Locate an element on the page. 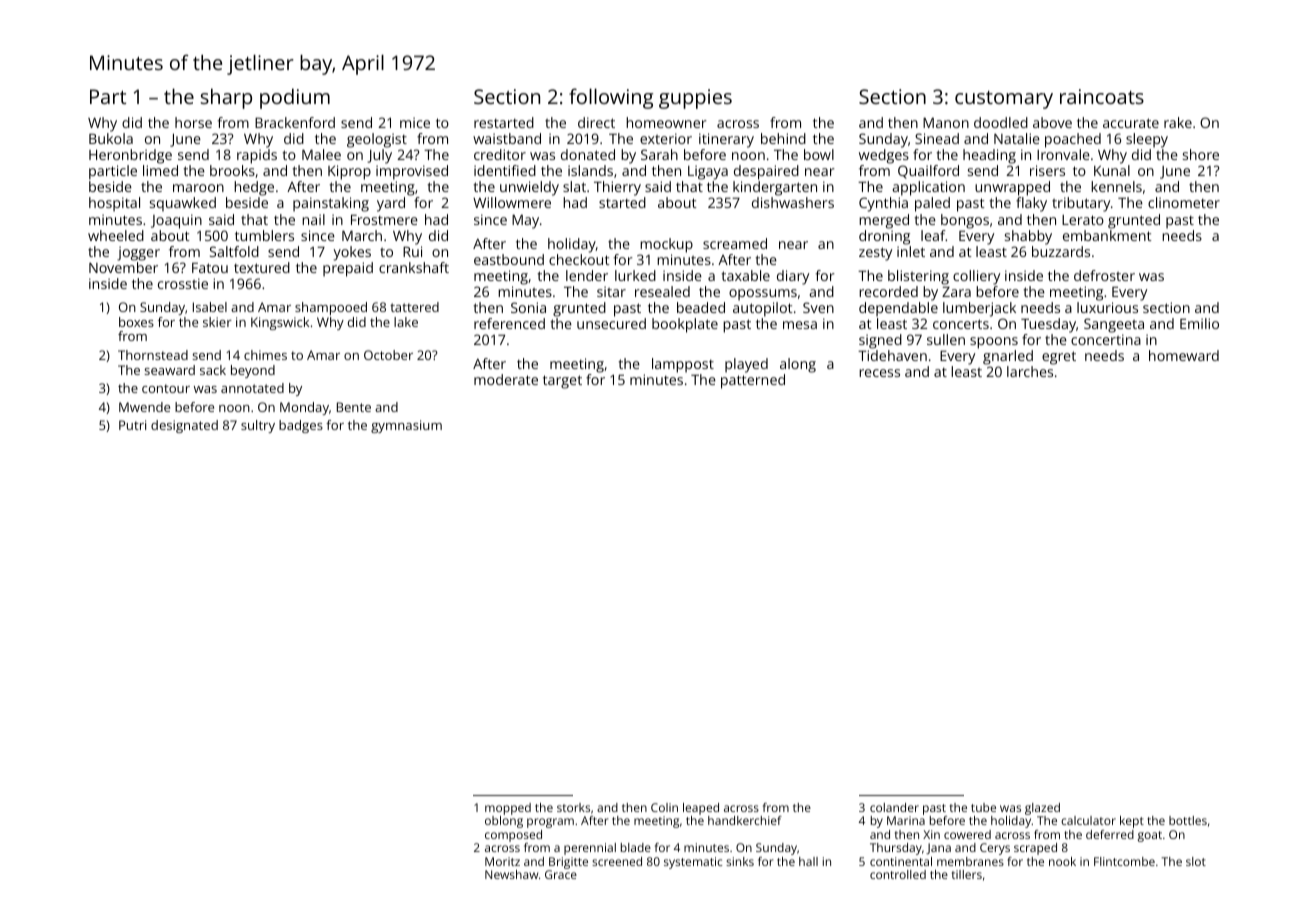 Image resolution: width=1308 pixels, height=924 pixels. concertina is located at coordinates (1106, 339).
